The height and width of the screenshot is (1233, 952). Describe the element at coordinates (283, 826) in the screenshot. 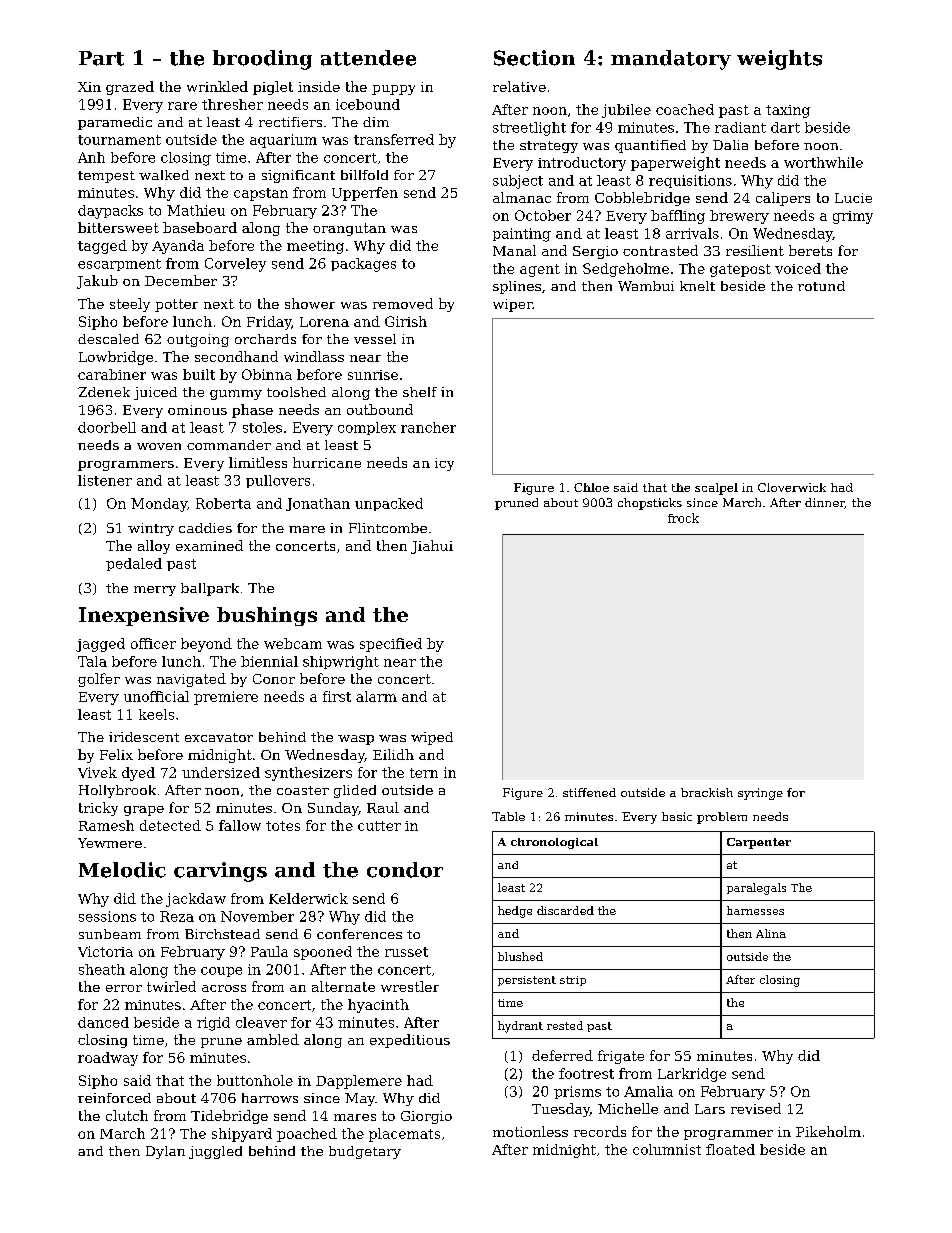

I see `totes` at that location.
